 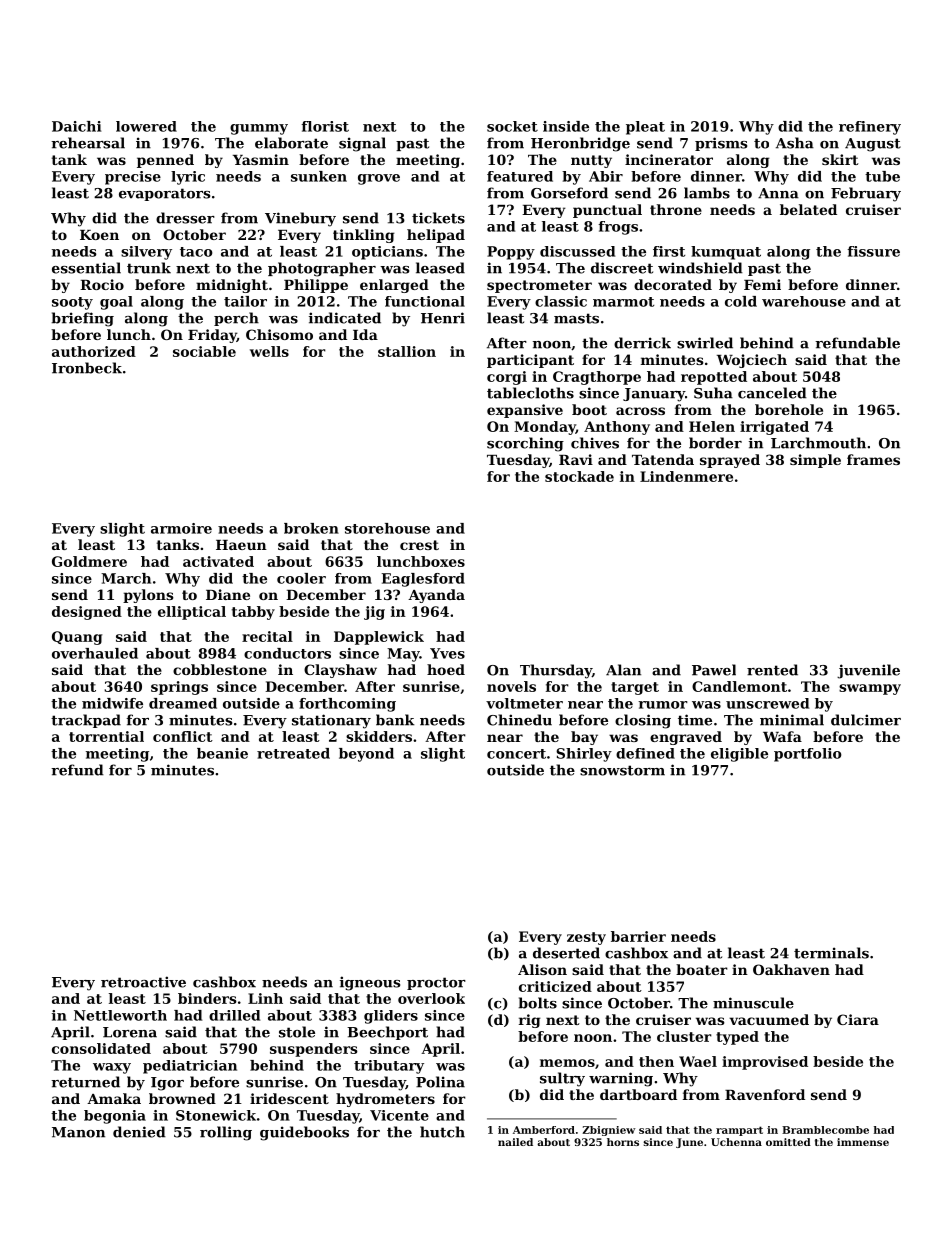 I want to click on pleat, so click(x=645, y=128).
